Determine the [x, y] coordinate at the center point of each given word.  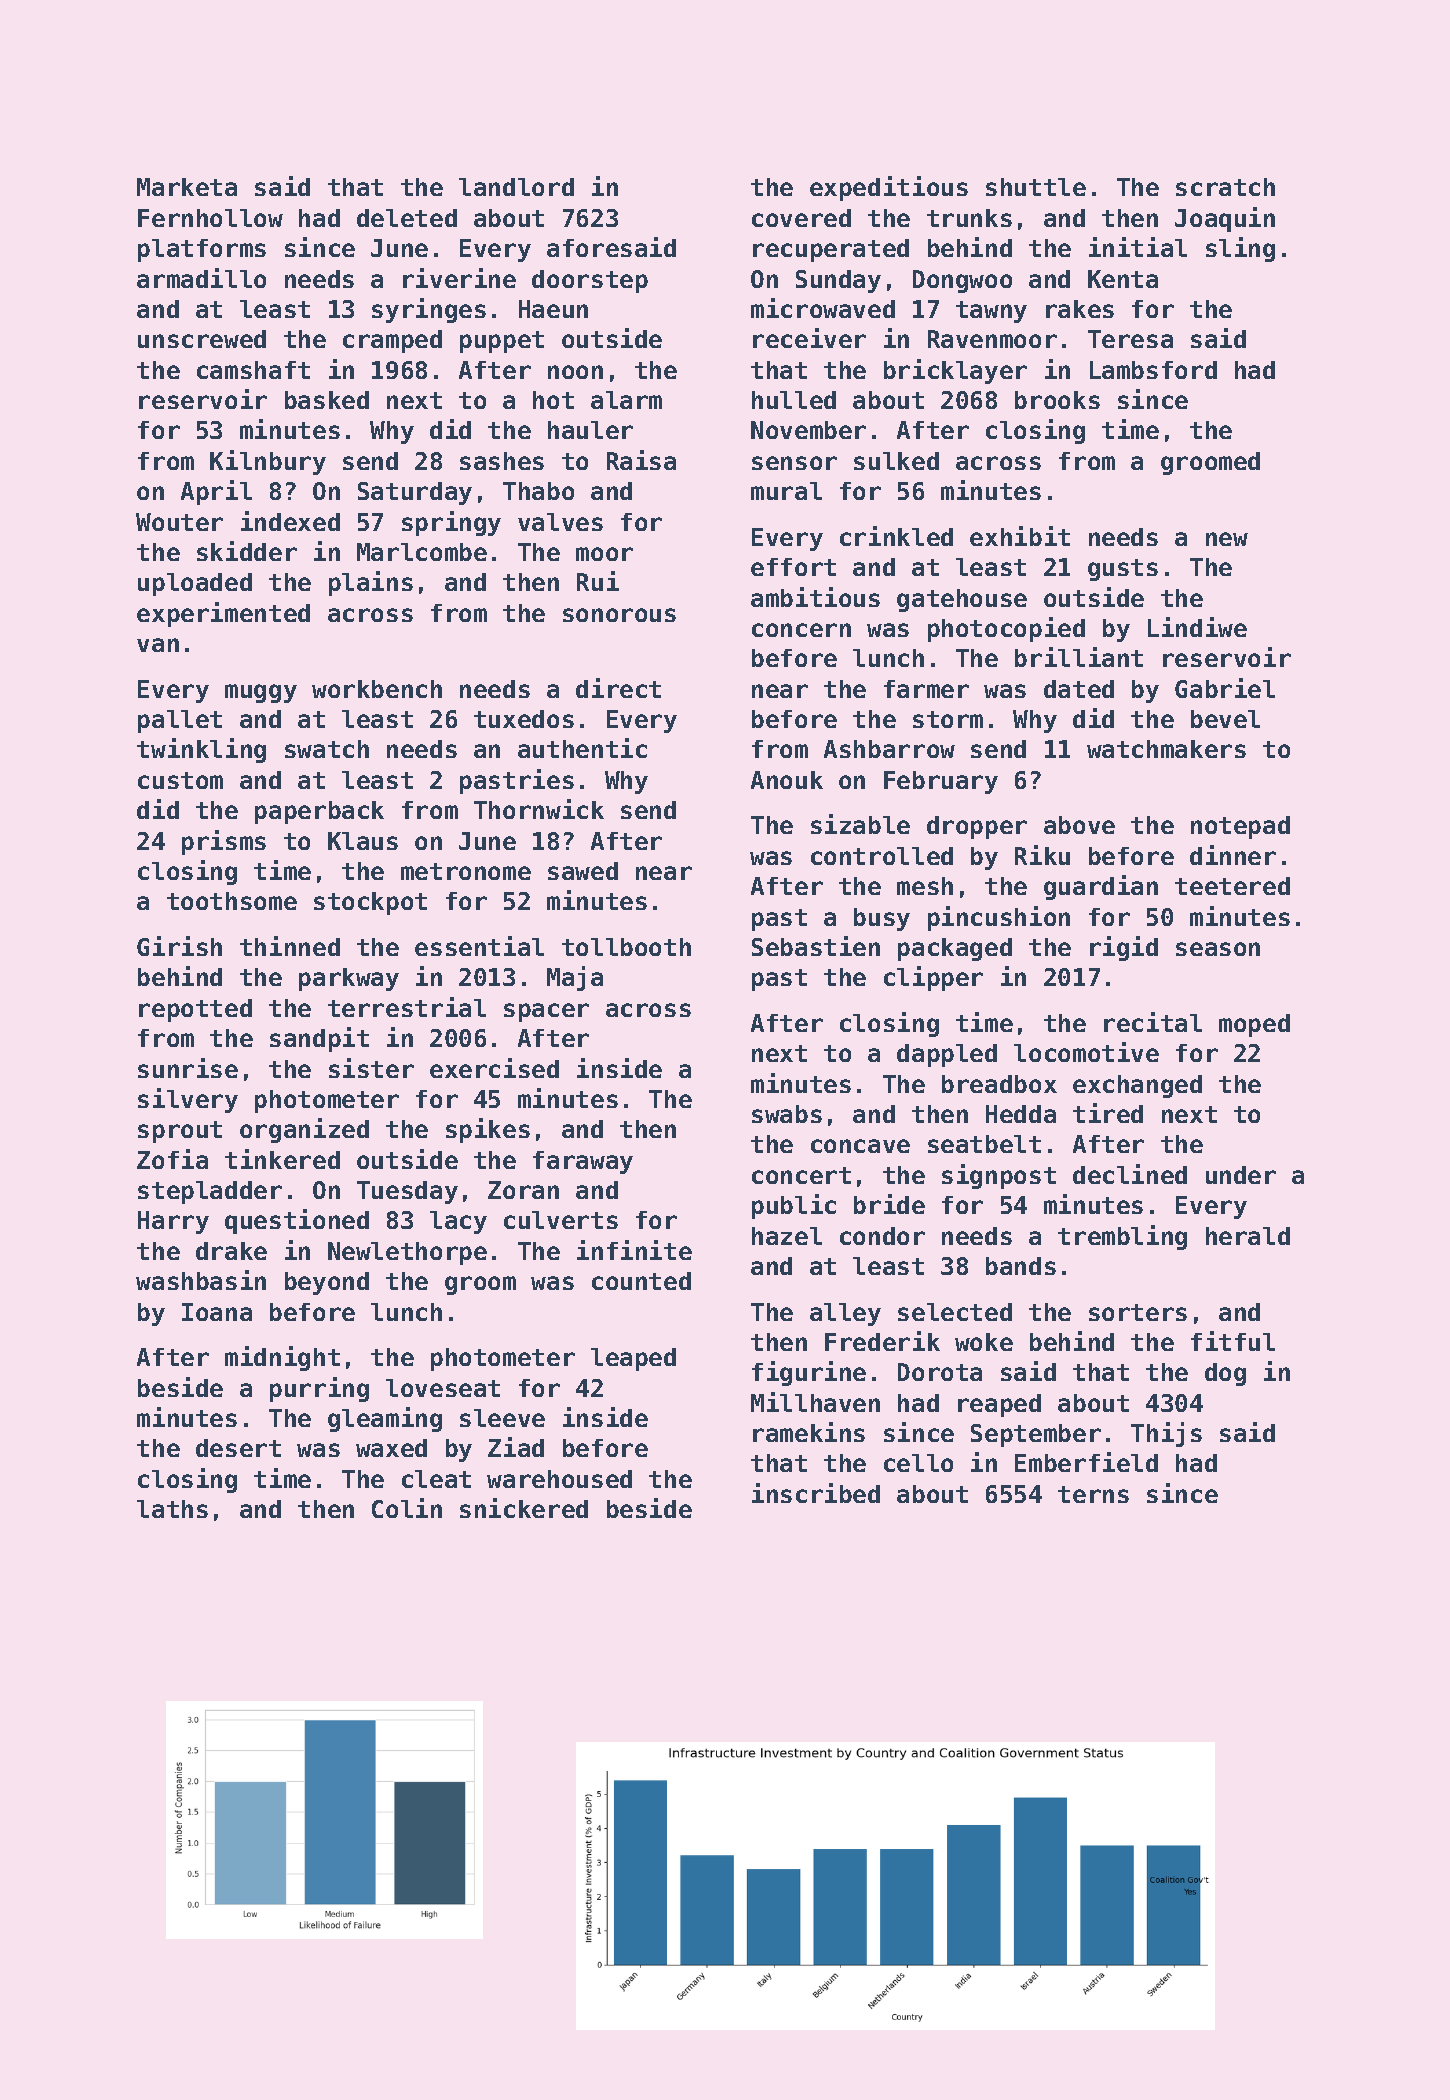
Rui [598, 581]
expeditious [889, 188]
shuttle [1036, 187]
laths [172, 1509]
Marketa [187, 187]
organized [304, 1130]
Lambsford [1153, 370]
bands [1021, 1266]
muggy [261, 693]
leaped [633, 1359]
